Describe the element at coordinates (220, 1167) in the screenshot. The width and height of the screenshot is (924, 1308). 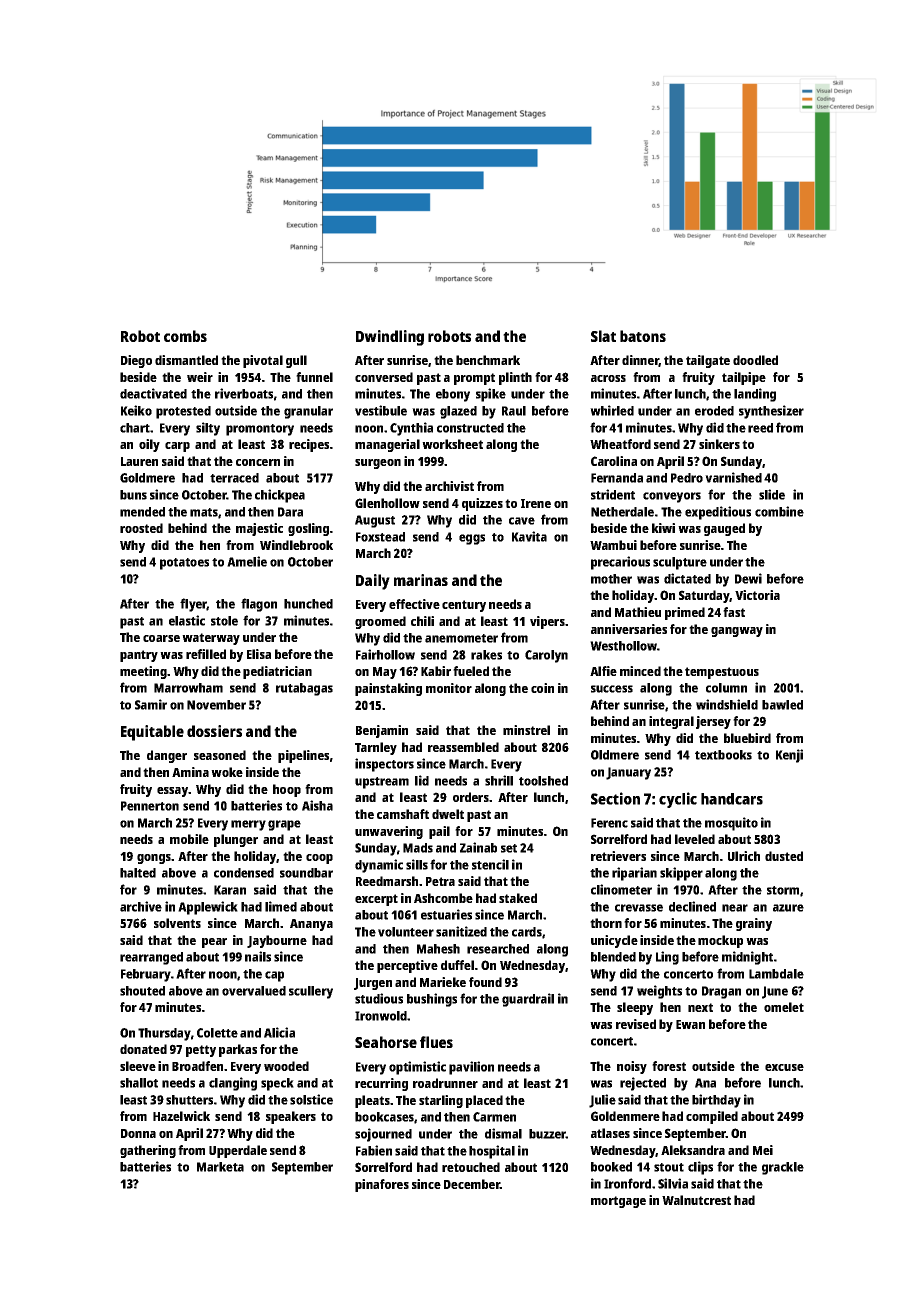
I see `Marketa` at that location.
